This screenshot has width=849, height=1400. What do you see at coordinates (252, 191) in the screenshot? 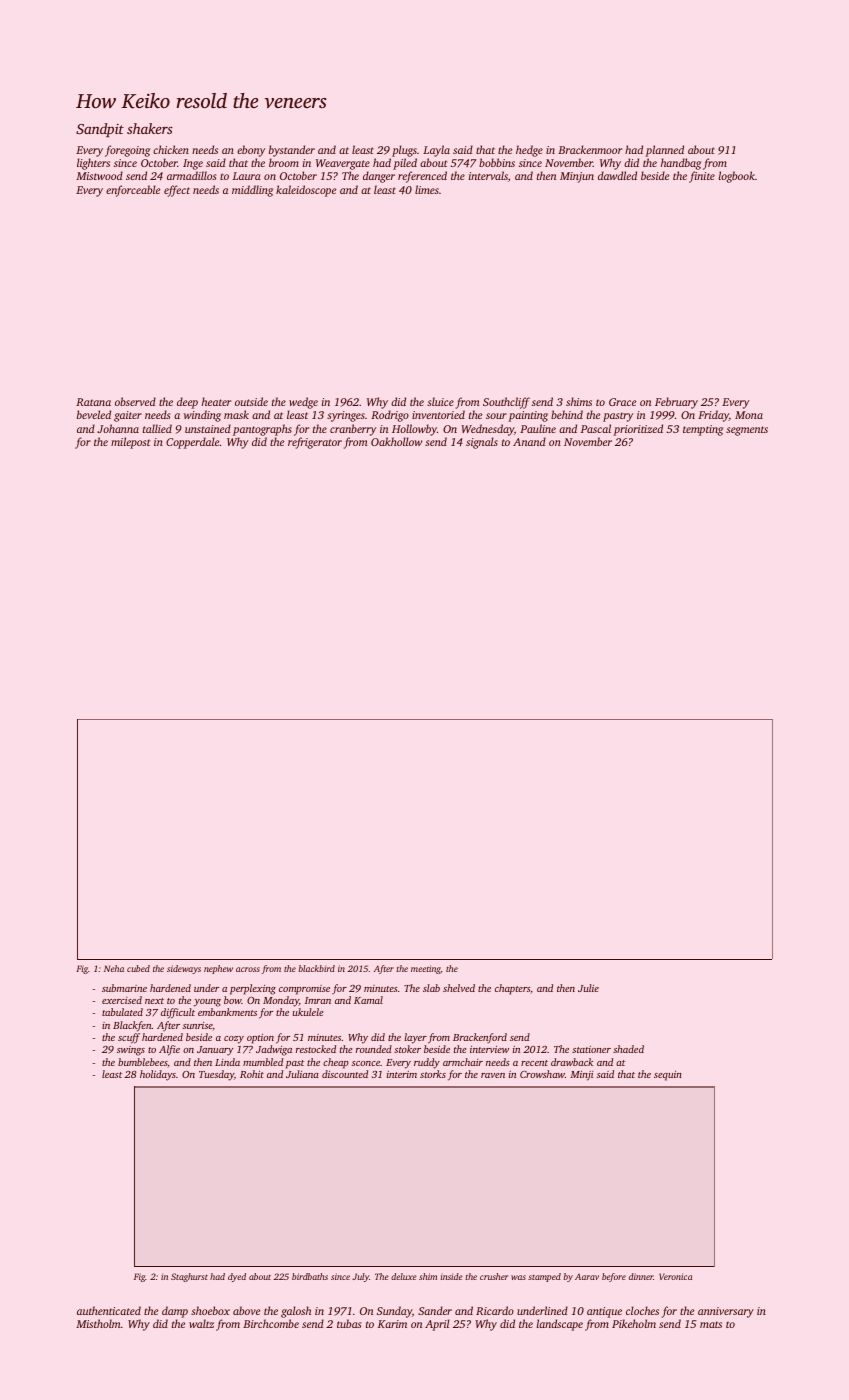
I see `middling` at bounding box center [252, 191].
